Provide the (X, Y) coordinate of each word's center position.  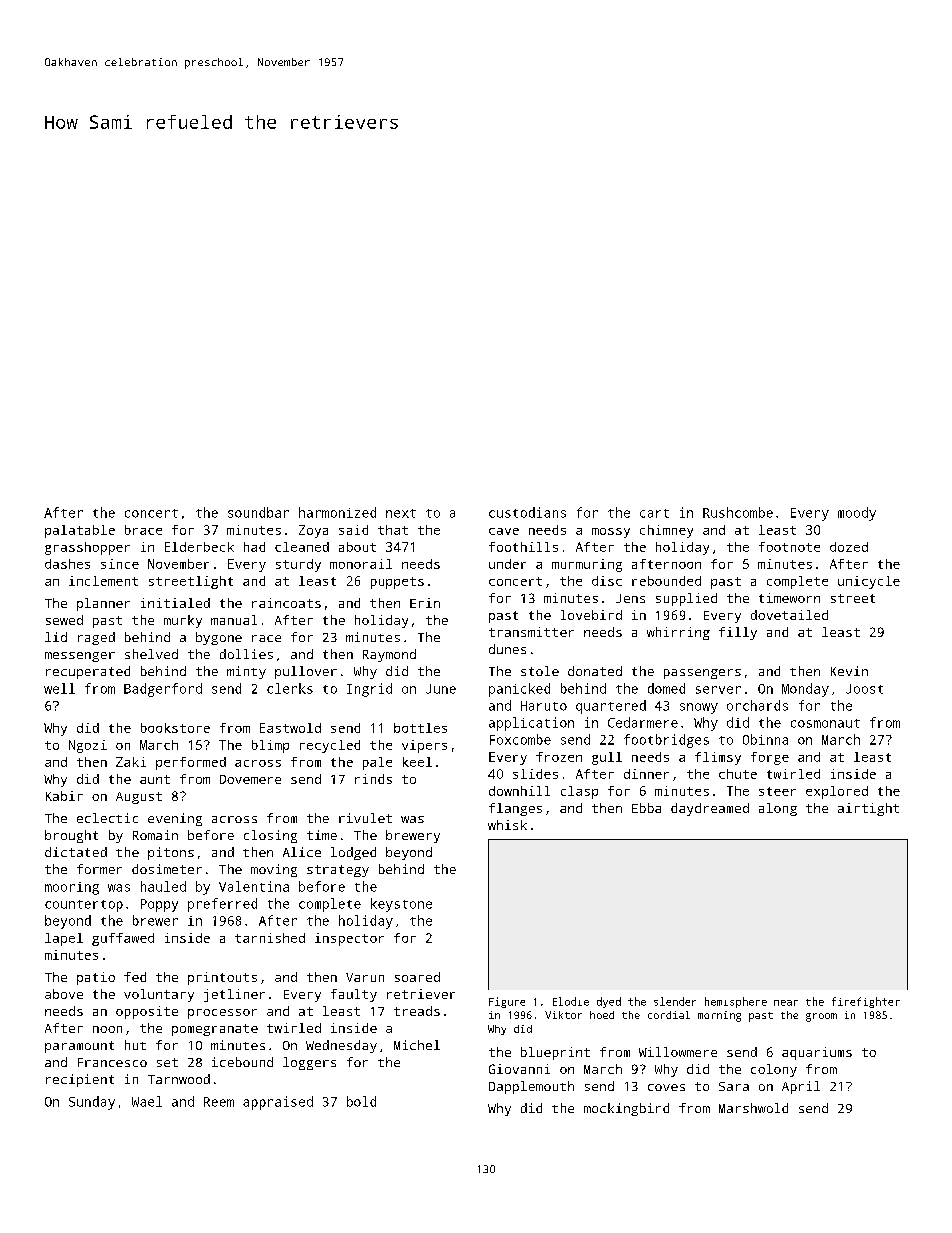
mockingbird (626, 1109)
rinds (373, 779)
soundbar (258, 512)
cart (654, 513)
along (778, 809)
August (139, 798)
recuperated (88, 672)
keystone (401, 905)
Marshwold (753, 1108)
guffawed (123, 939)
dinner (646, 774)
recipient (80, 1080)
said (353, 530)
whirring (678, 633)
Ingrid (369, 690)
